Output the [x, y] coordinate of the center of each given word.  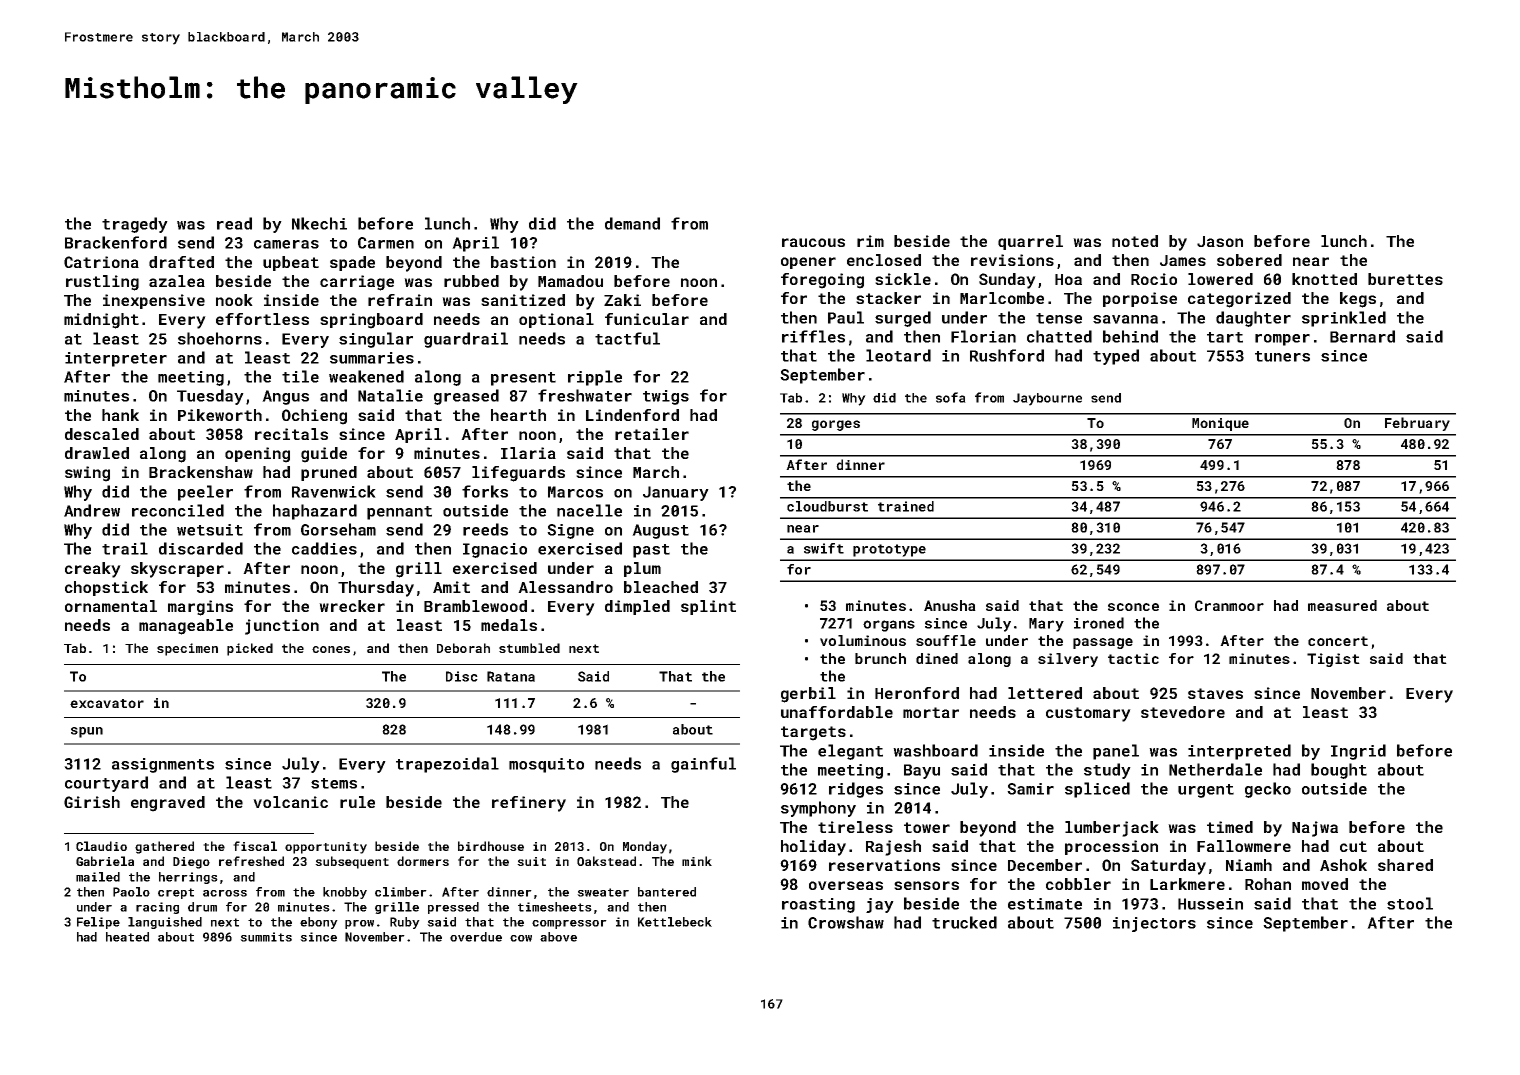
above [558, 937]
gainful [703, 765]
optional [556, 320]
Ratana [511, 676]
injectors [1154, 924]
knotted [1324, 279]
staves [1215, 693]
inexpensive [154, 301]
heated [127, 937]
